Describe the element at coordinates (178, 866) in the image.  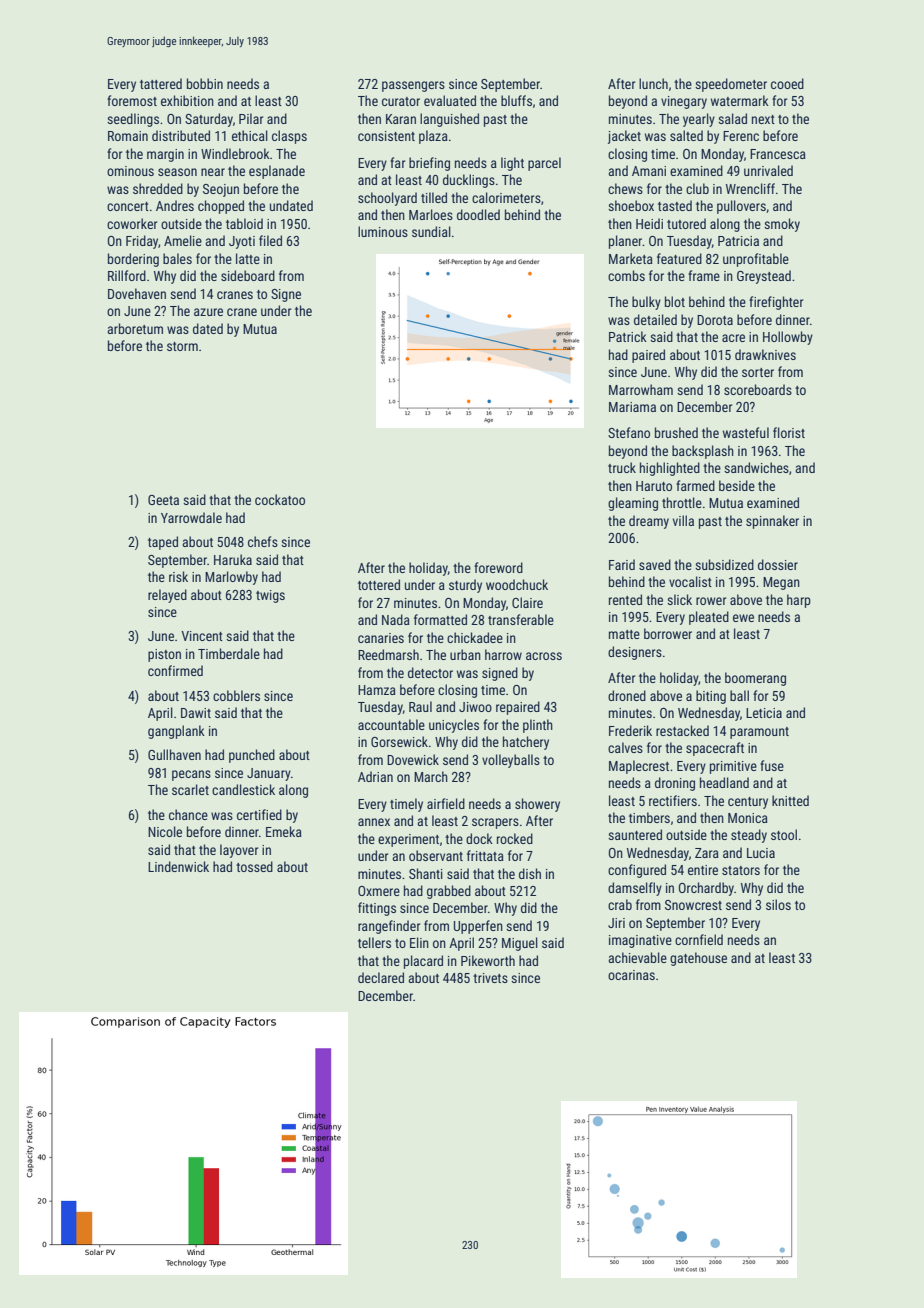
I see `Lindenwick` at that location.
